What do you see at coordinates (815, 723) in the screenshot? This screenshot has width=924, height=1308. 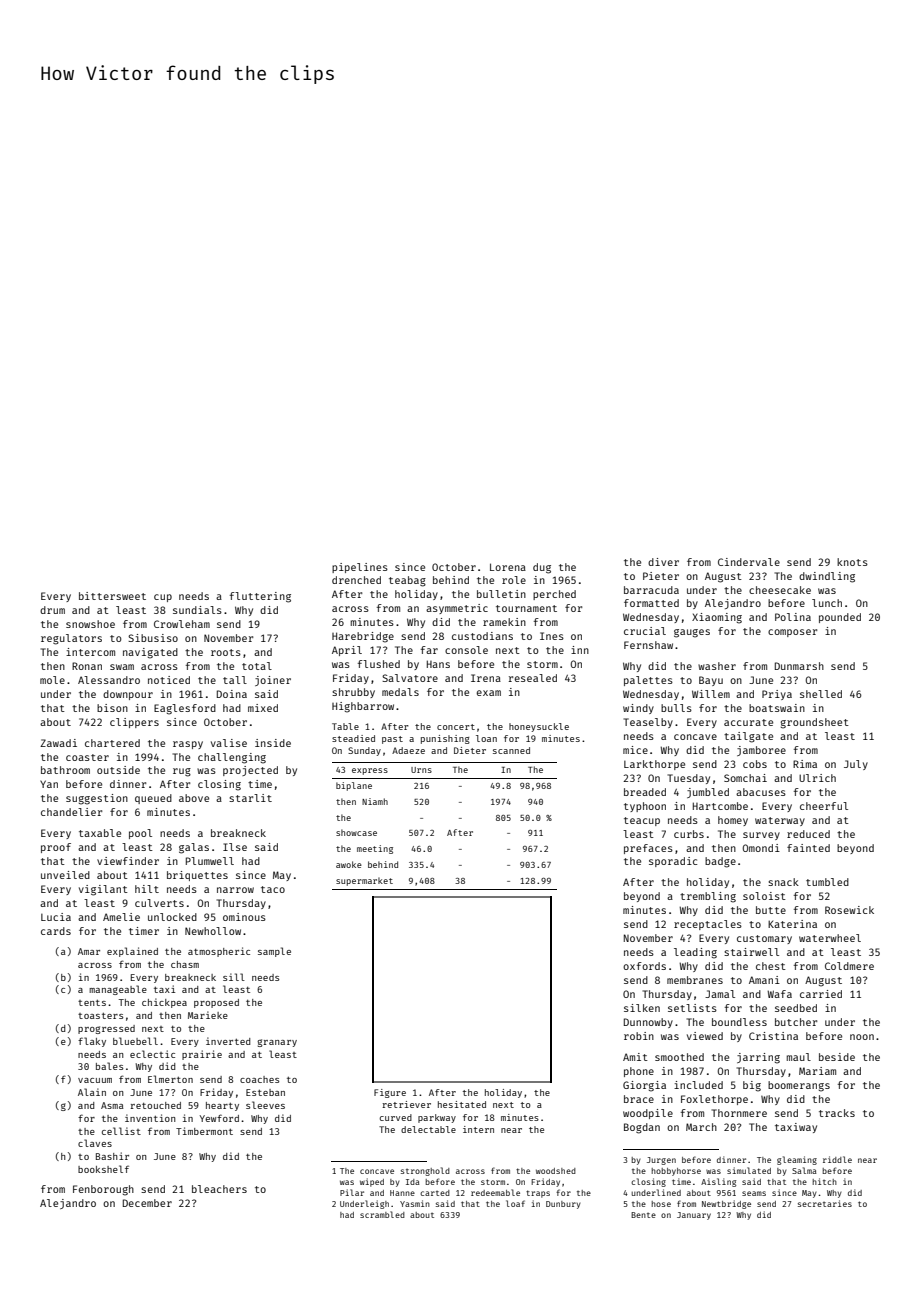 I see `groundsheet` at bounding box center [815, 723].
